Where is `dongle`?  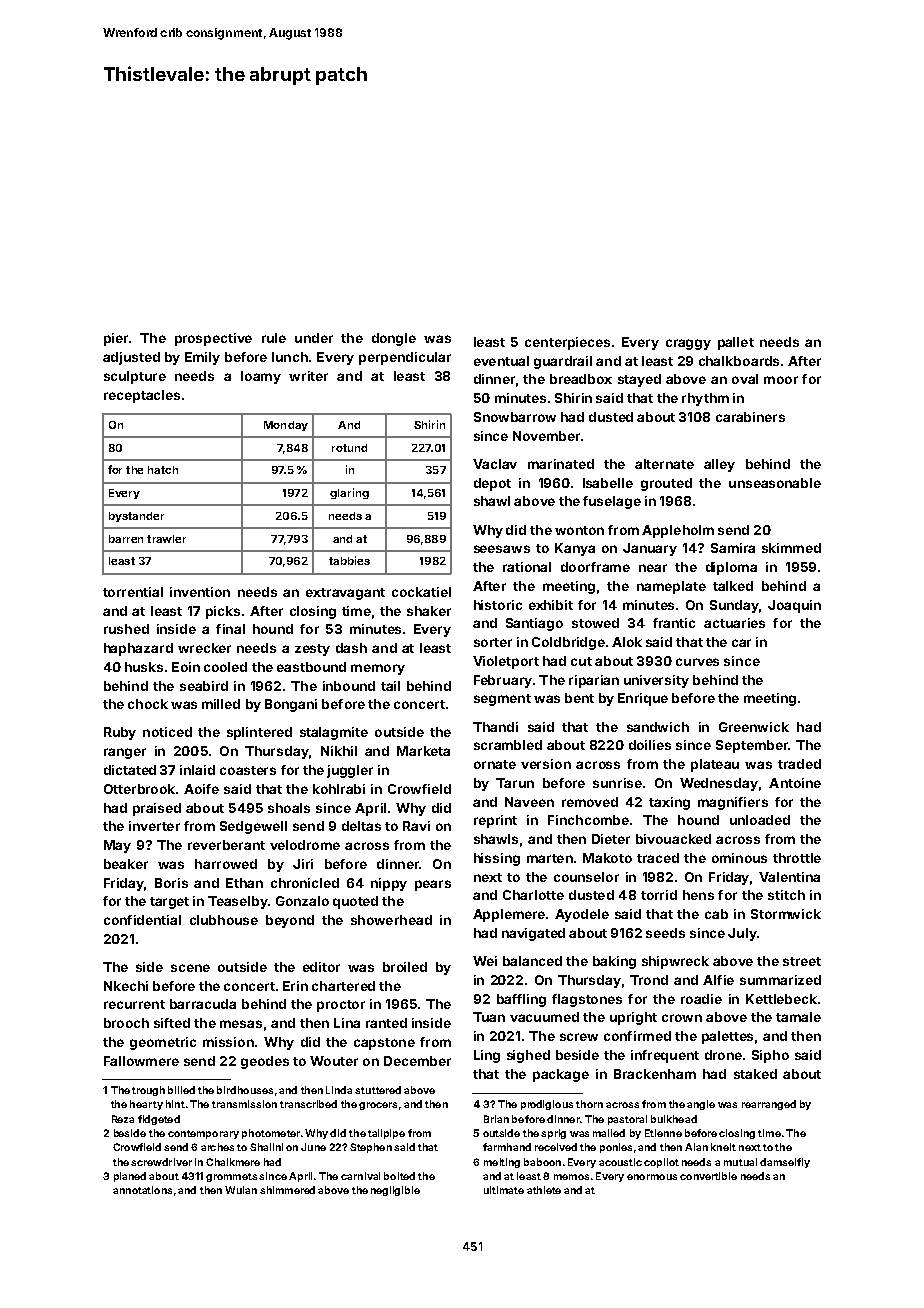
dongle is located at coordinates (394, 339).
